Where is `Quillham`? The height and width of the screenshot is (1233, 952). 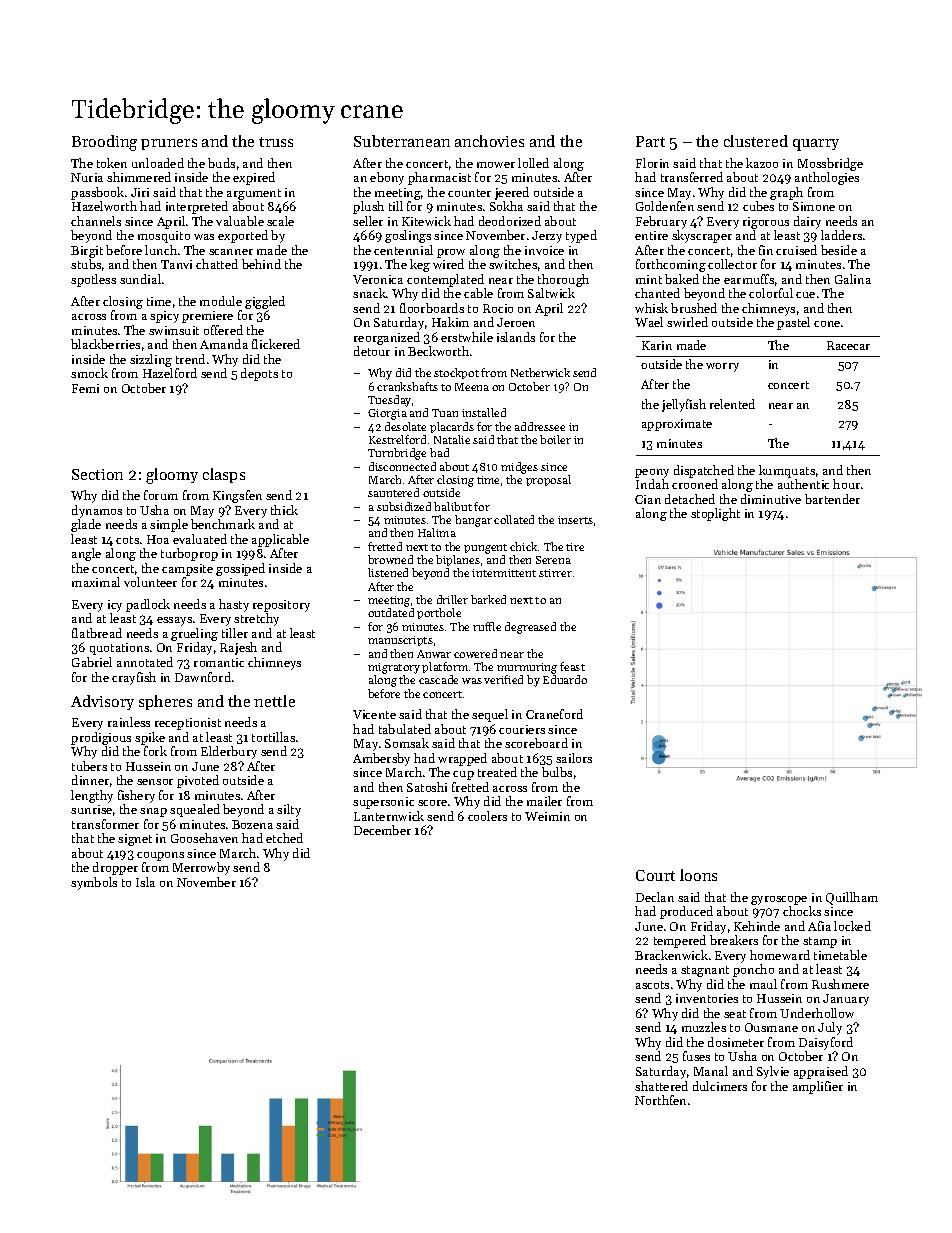 Quillham is located at coordinates (852, 898).
